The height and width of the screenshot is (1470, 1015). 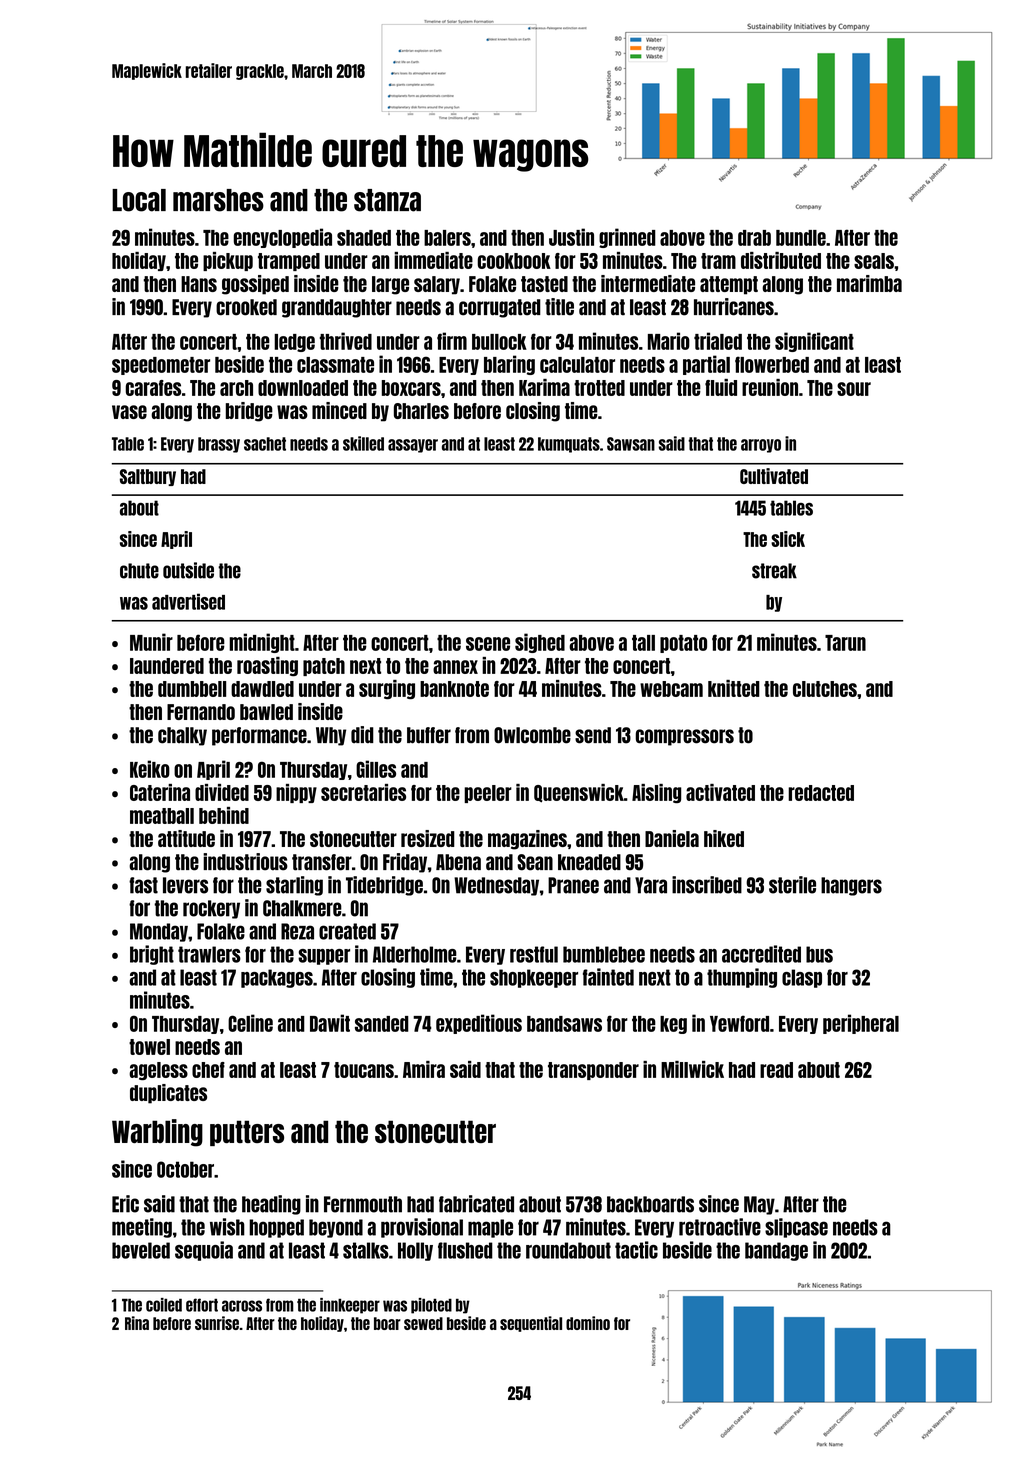 What do you see at coordinates (151, 642) in the screenshot?
I see `Munir` at bounding box center [151, 642].
